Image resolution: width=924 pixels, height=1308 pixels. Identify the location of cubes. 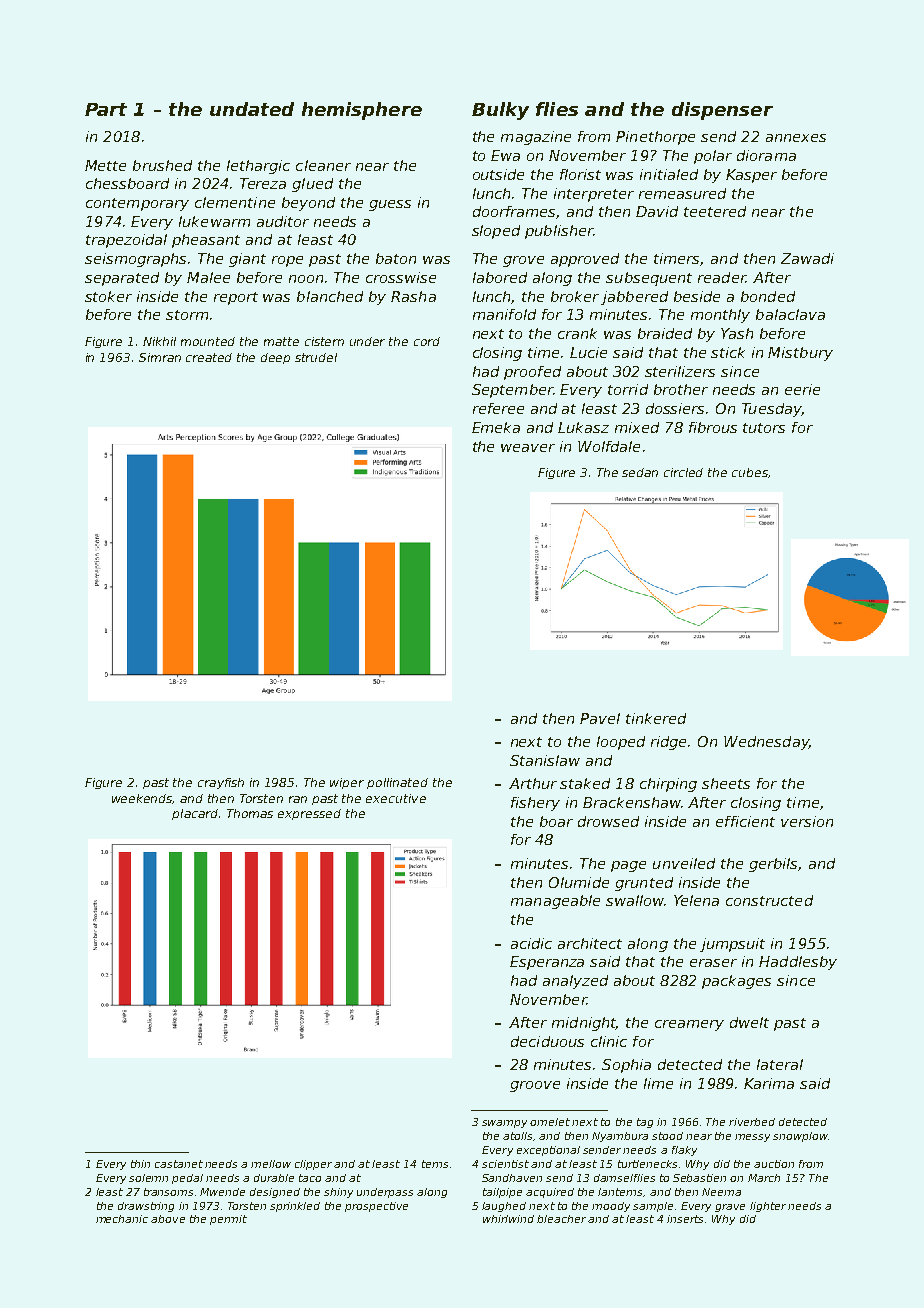
(750, 472).
